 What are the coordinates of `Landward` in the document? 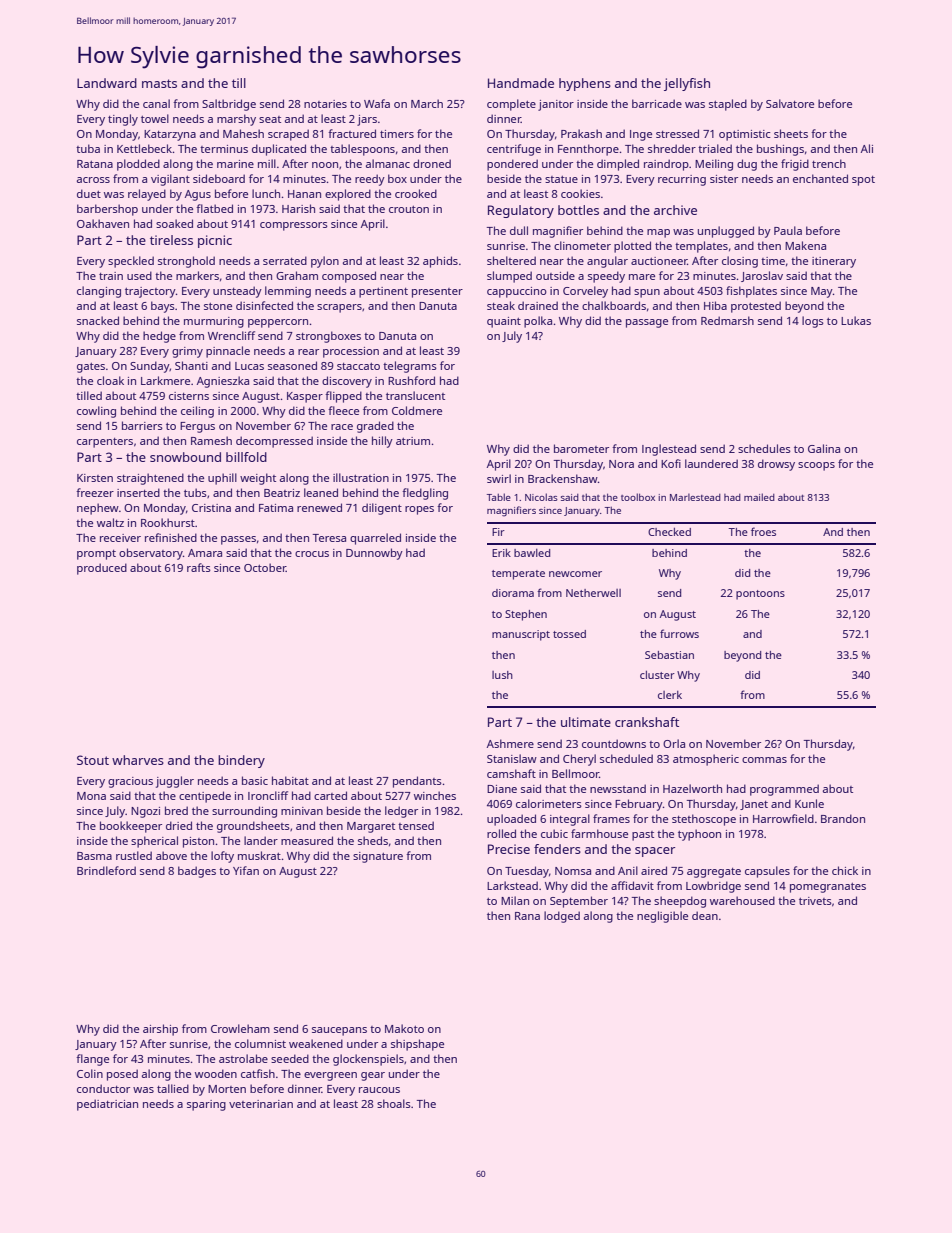 It's located at (107, 83).
